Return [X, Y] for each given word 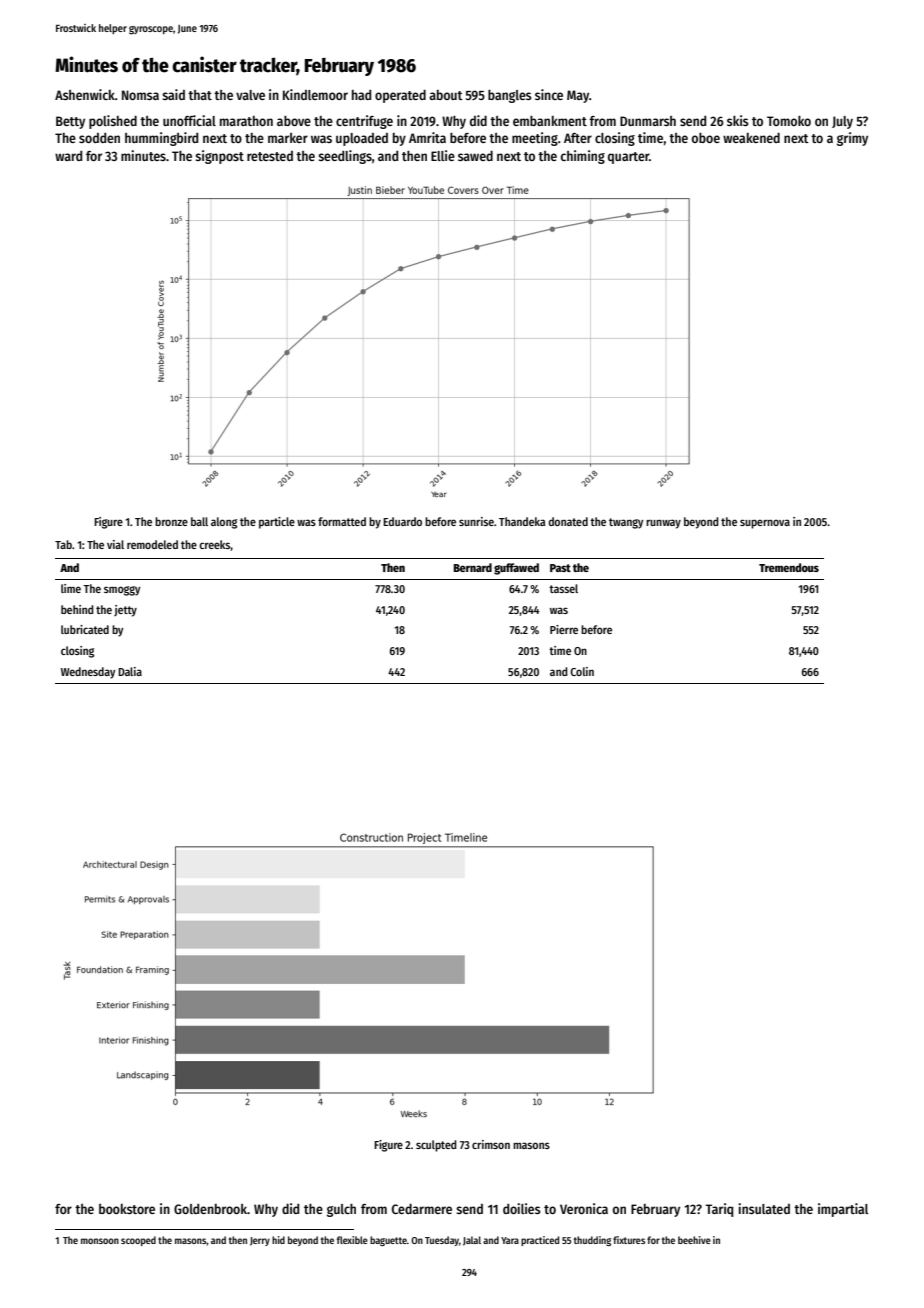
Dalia [130, 671]
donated [568, 521]
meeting [535, 139]
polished [113, 122]
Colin [582, 671]
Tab [63, 544]
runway [663, 524]
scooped [138, 1241]
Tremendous [789, 567]
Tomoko [789, 121]
